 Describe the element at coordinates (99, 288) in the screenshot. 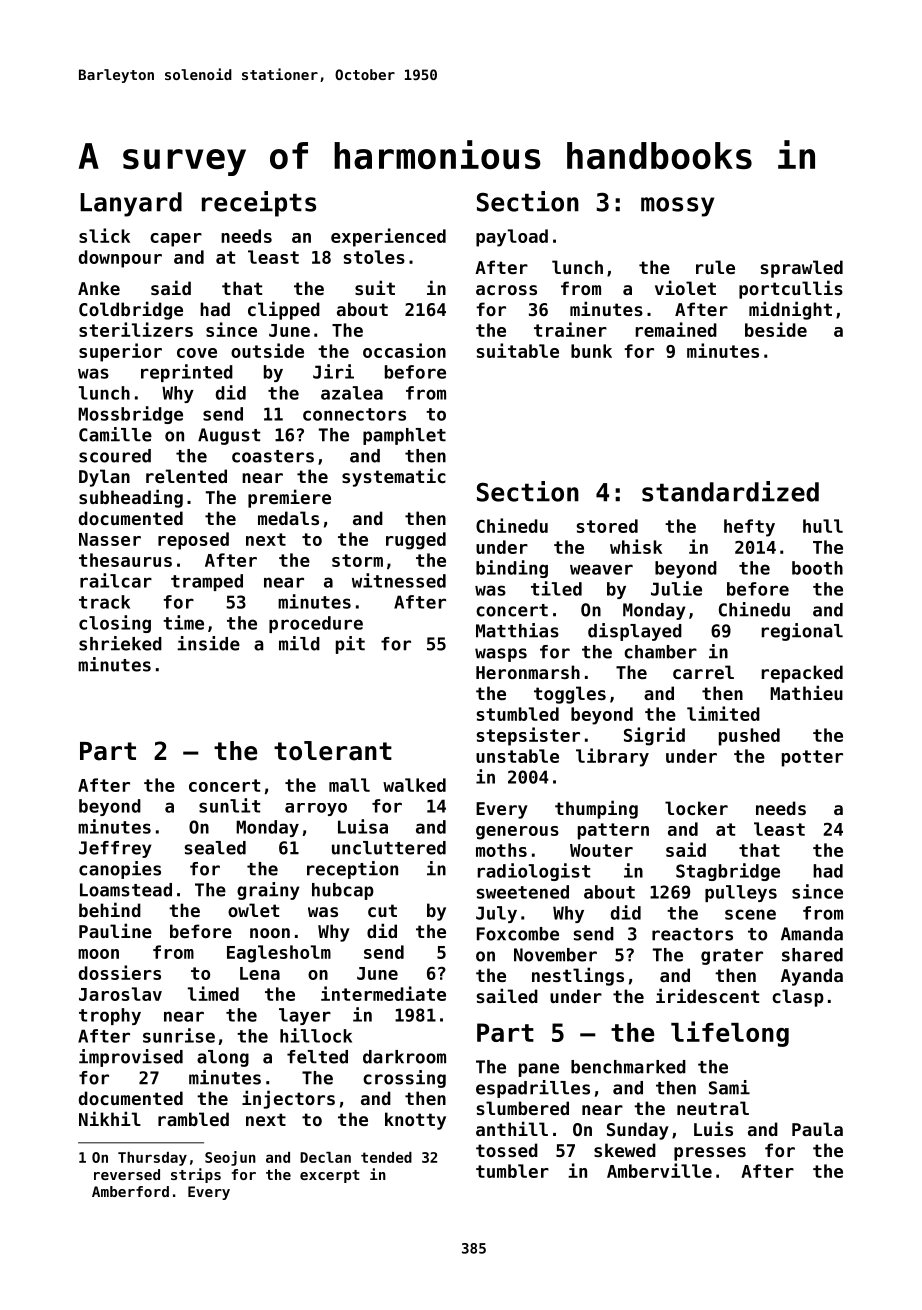

I see `Anke` at that location.
